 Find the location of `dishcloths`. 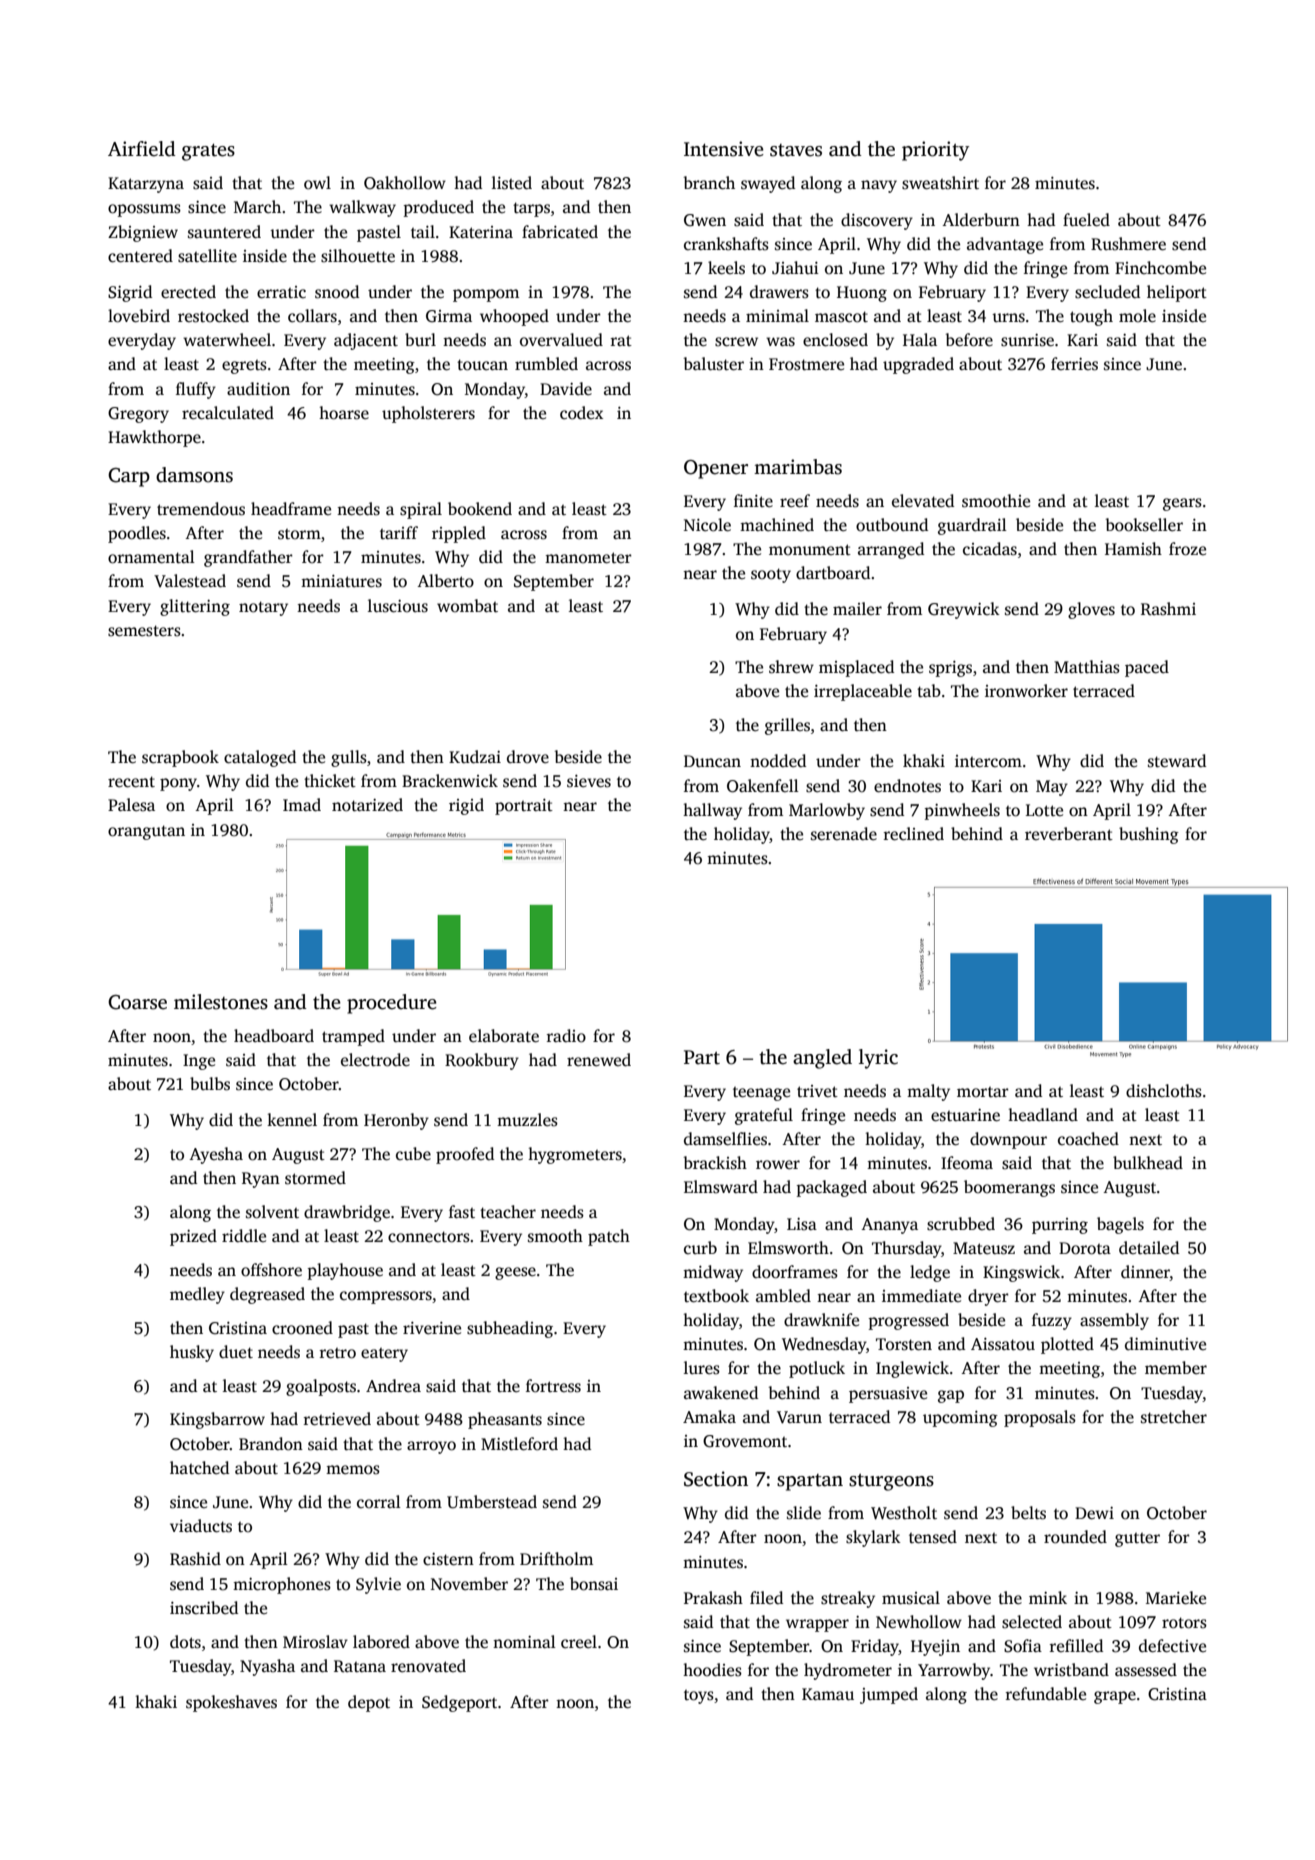

dishcloths is located at coordinates (1164, 1091).
